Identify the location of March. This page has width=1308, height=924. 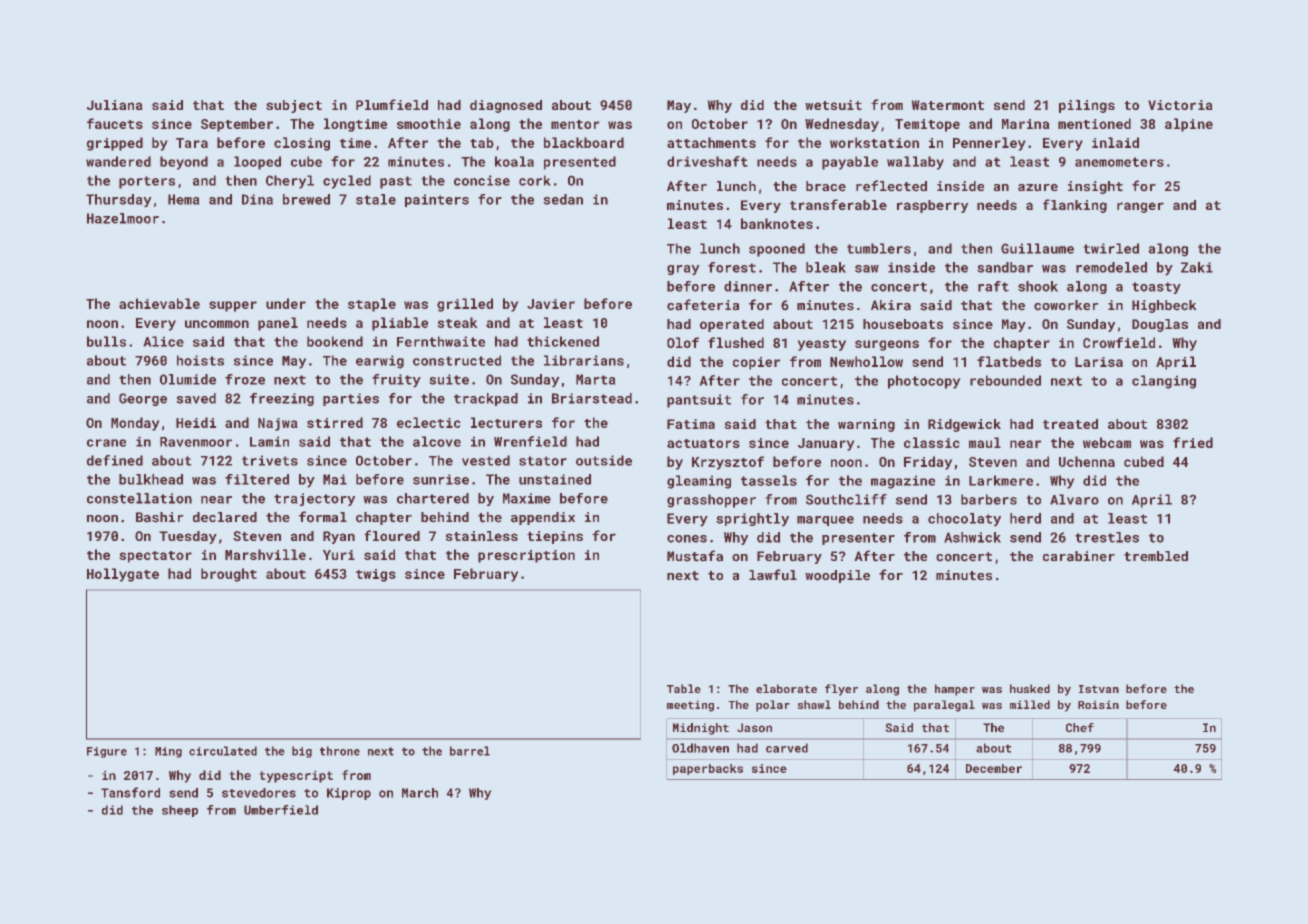
(420, 793).
